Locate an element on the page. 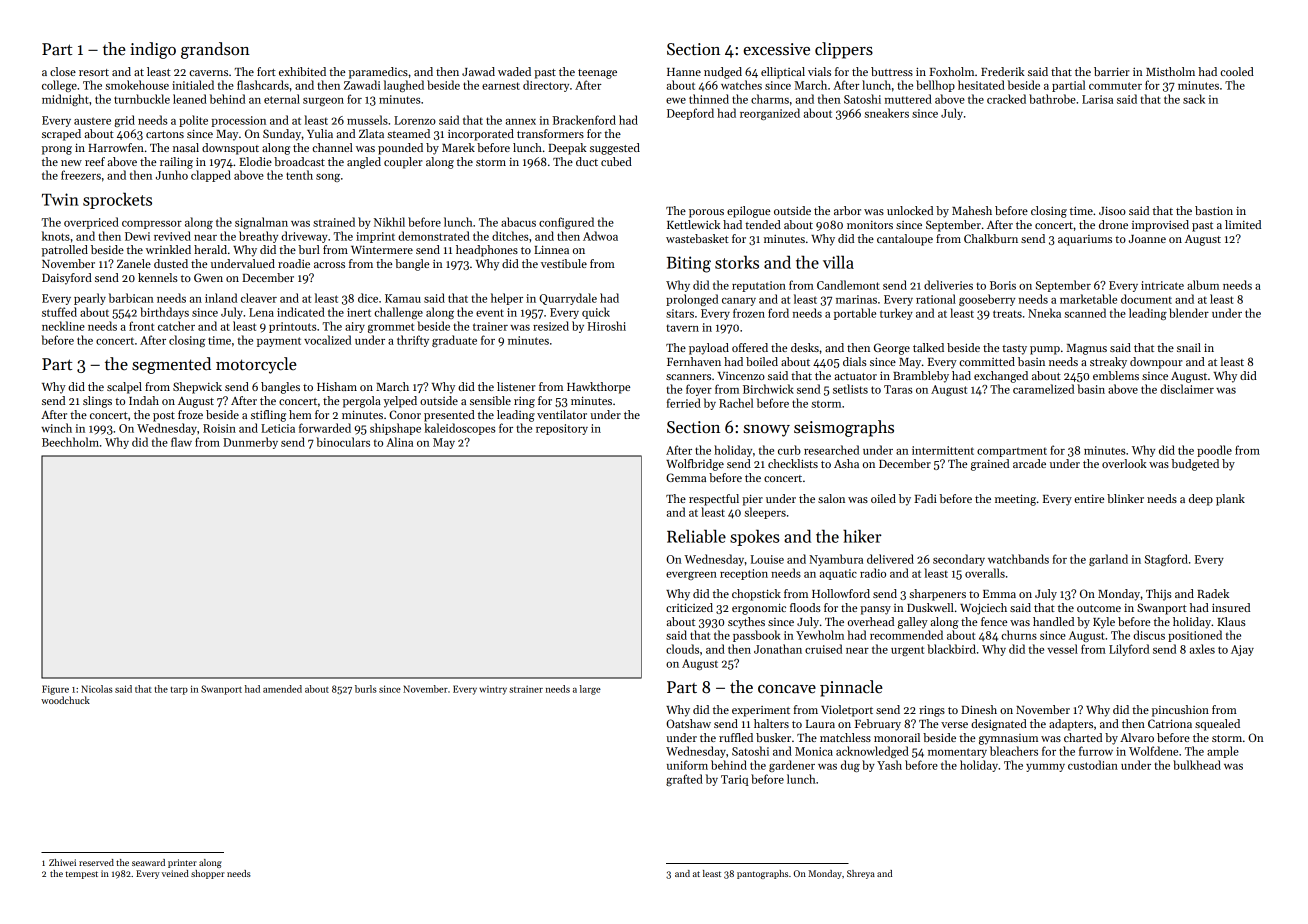 Image resolution: width=1308 pixels, height=924 pixels. Radek is located at coordinates (1213, 593).
